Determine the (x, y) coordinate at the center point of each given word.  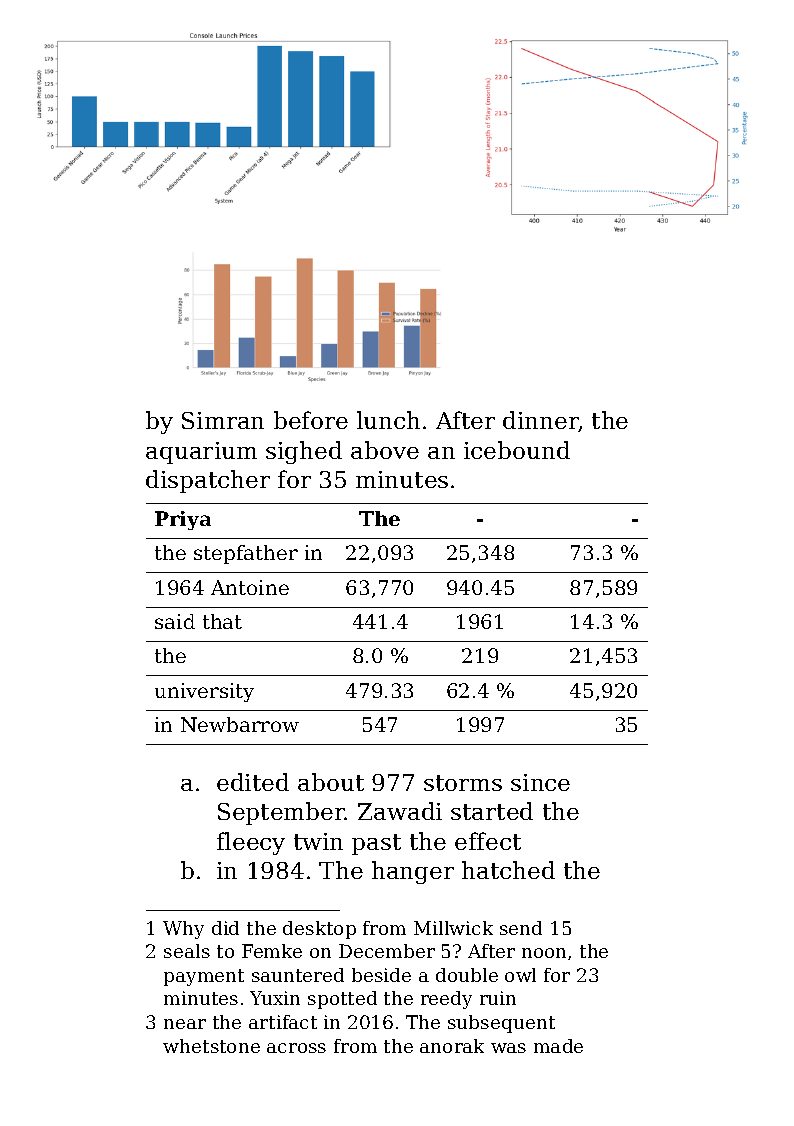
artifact (283, 1022)
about (331, 782)
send (521, 928)
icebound (517, 450)
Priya (183, 520)
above (385, 450)
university (204, 692)
